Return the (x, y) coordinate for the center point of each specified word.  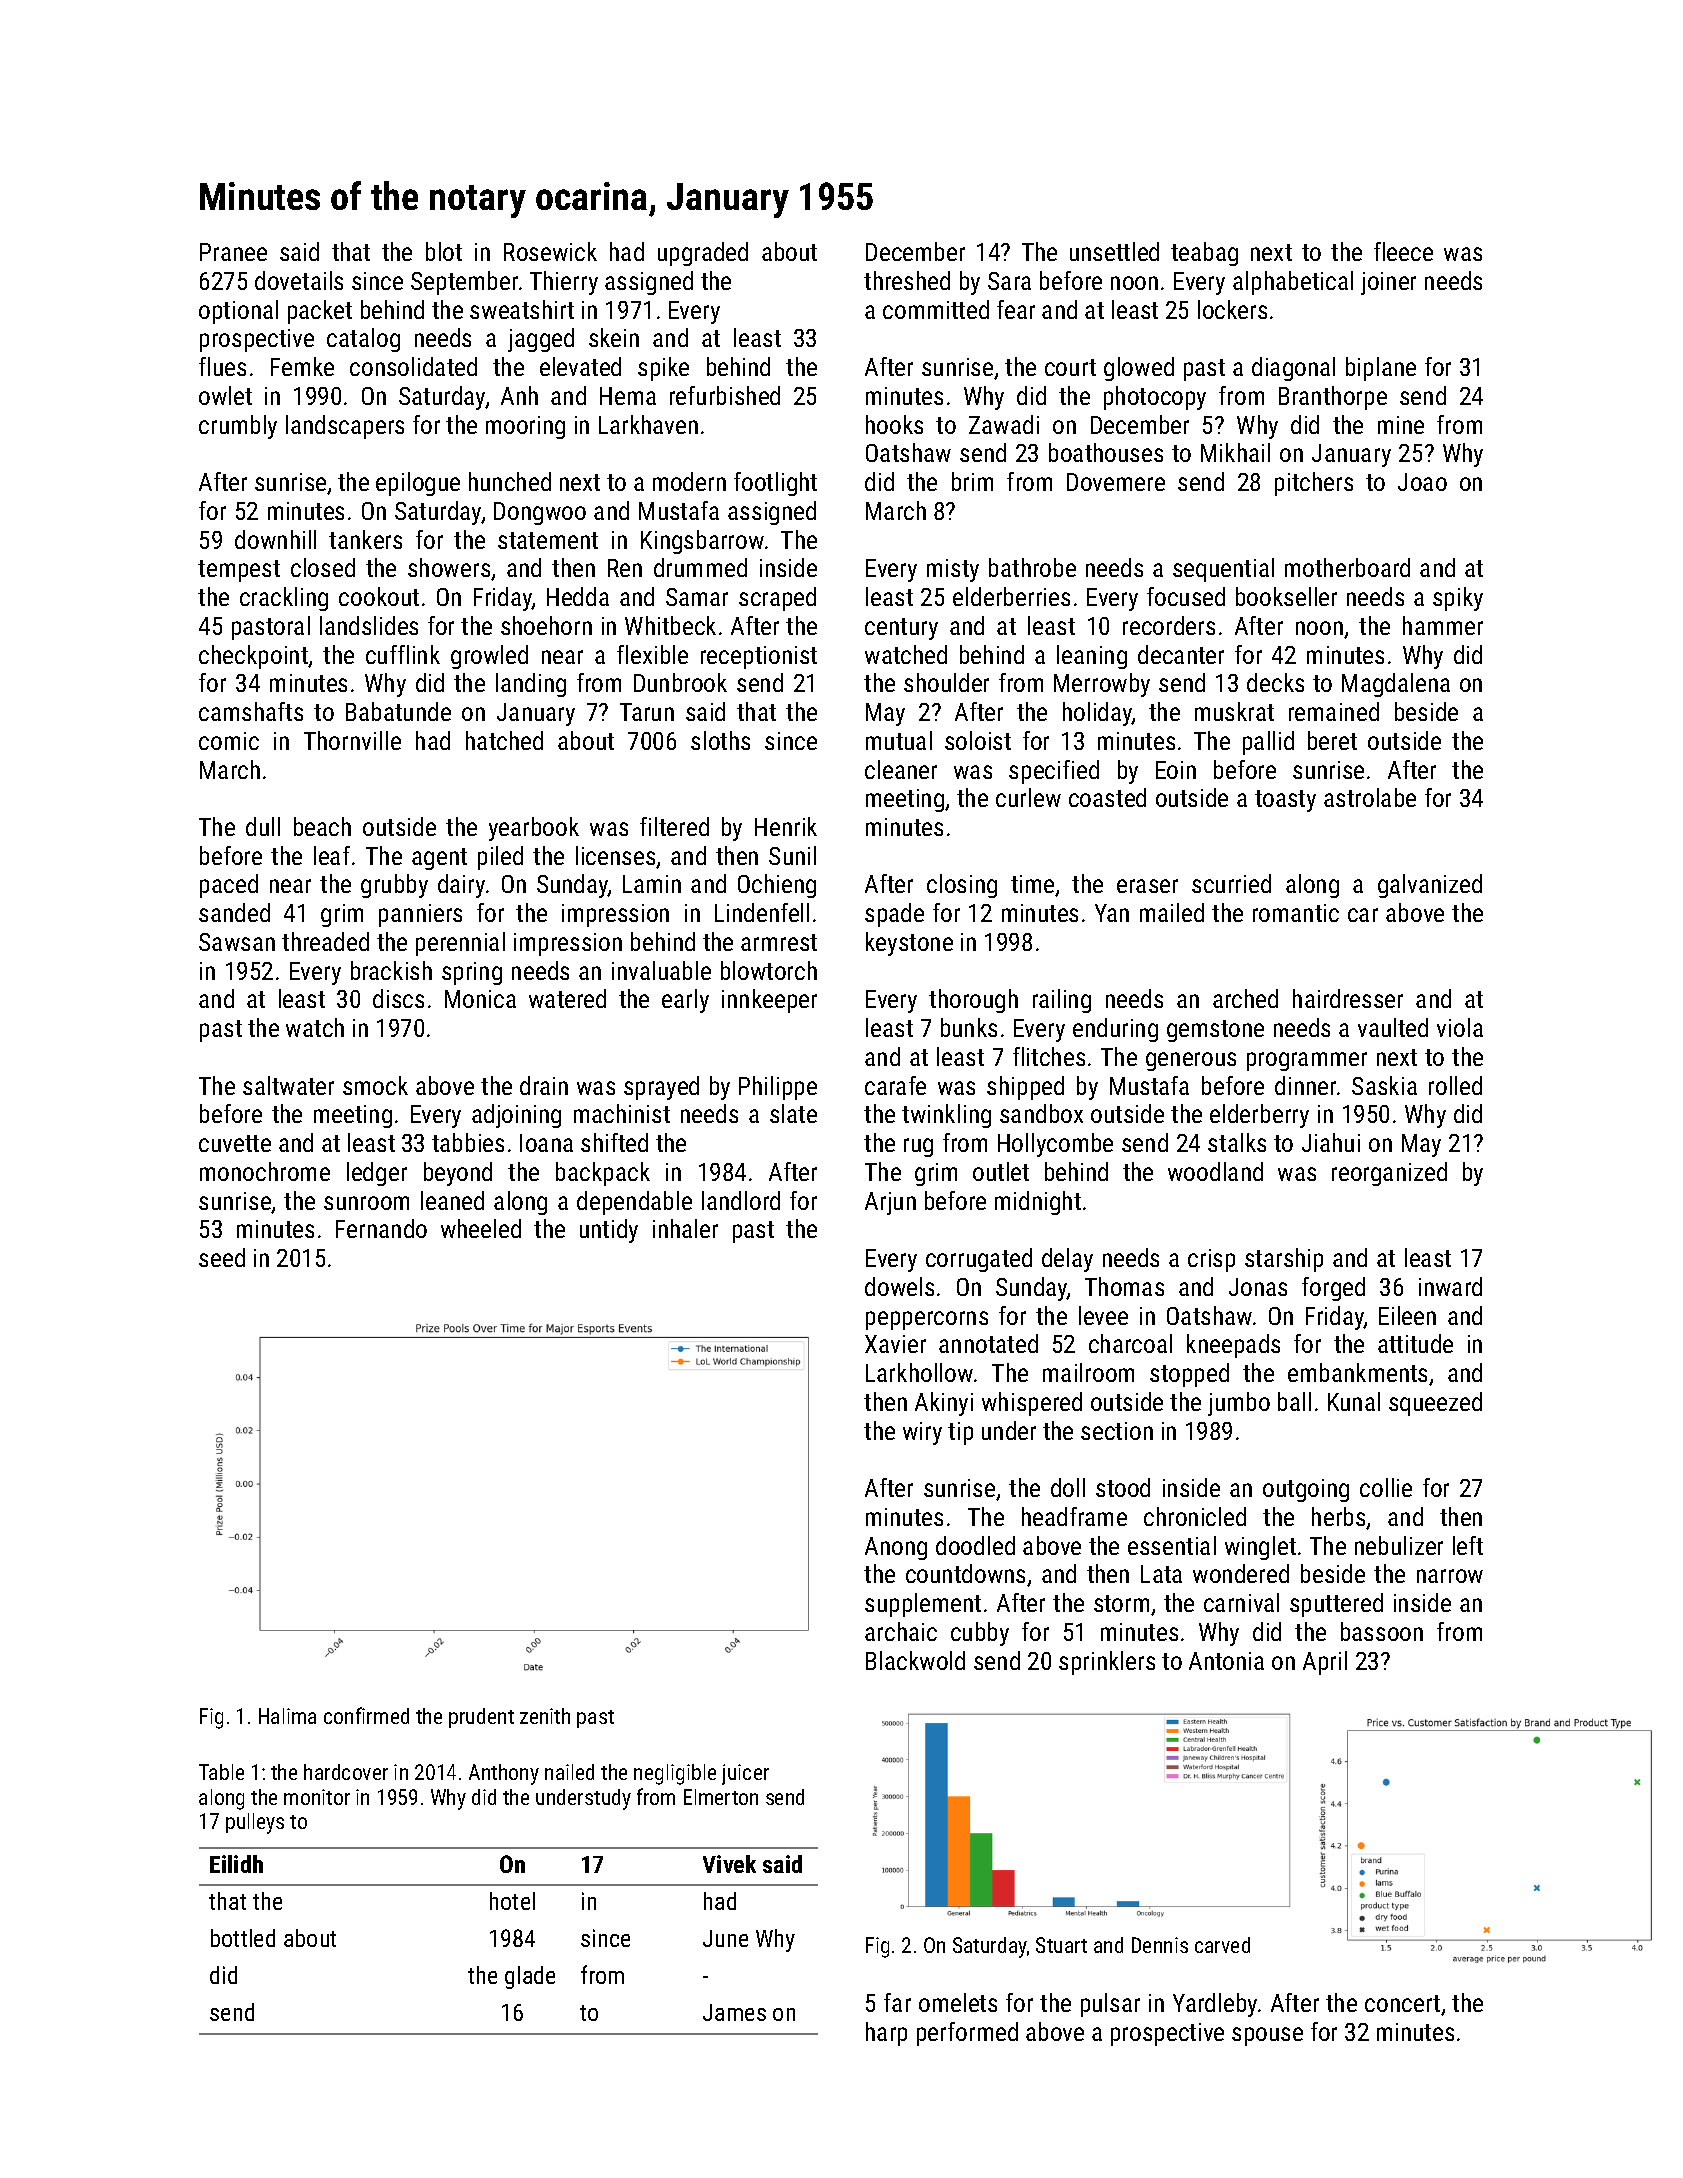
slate (793, 1113)
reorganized (1389, 1174)
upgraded (703, 254)
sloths (720, 740)
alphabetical (1293, 283)
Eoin (1176, 770)
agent (439, 859)
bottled (243, 1938)
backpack (603, 1174)
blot (444, 251)
